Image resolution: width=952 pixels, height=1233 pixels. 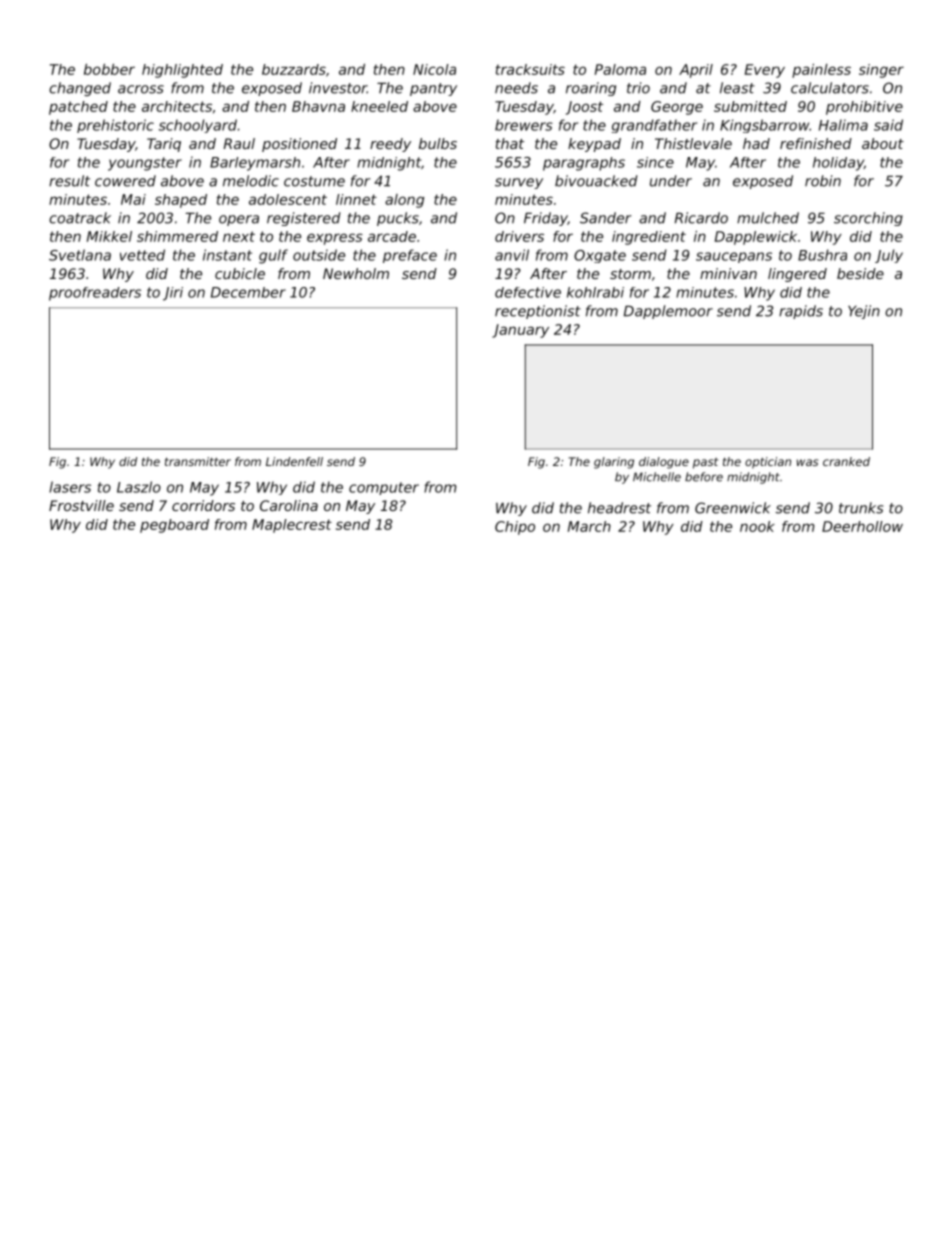 I want to click on Nicola, so click(x=434, y=69).
